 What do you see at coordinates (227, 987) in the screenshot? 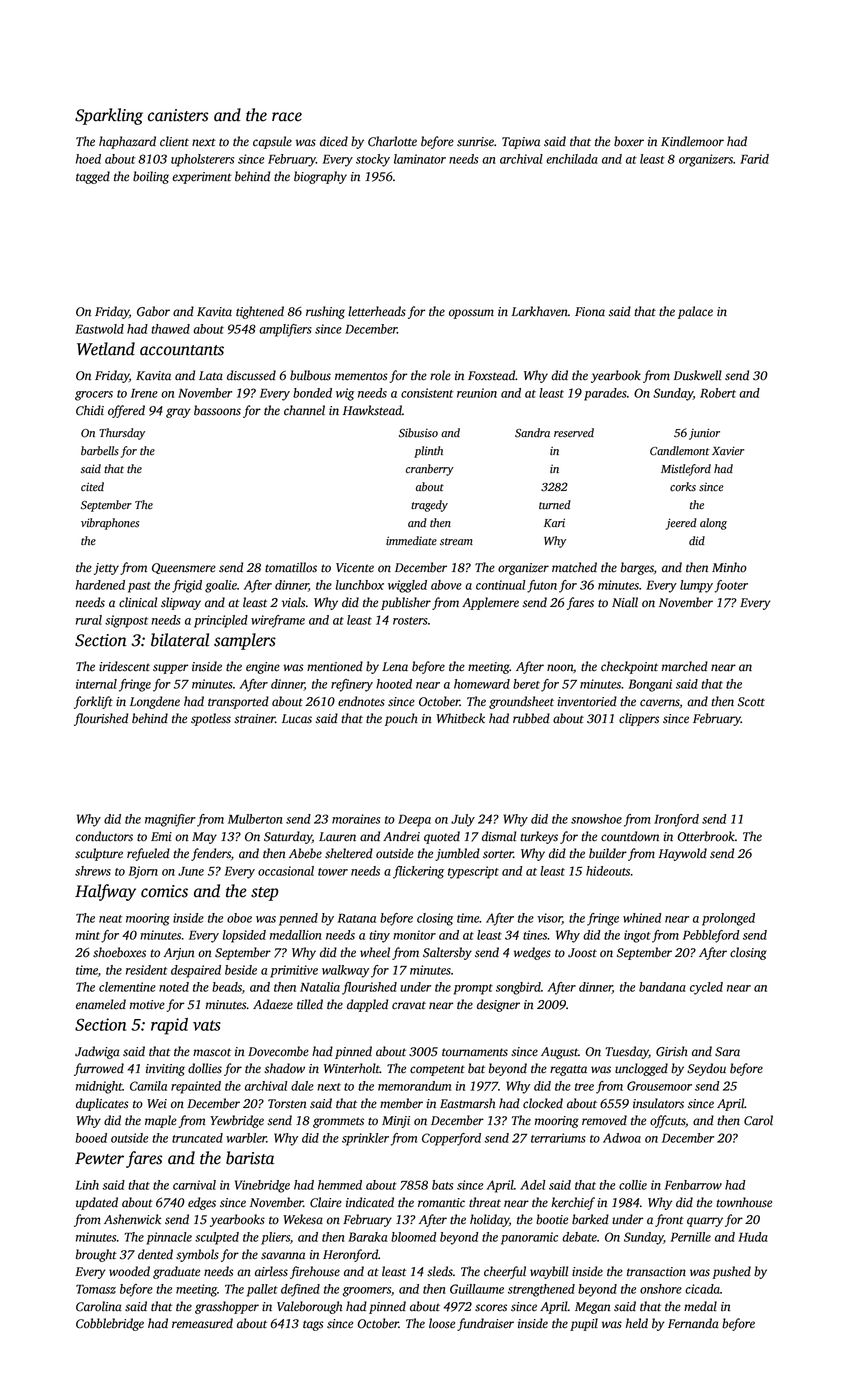
I see `beads` at bounding box center [227, 987].
